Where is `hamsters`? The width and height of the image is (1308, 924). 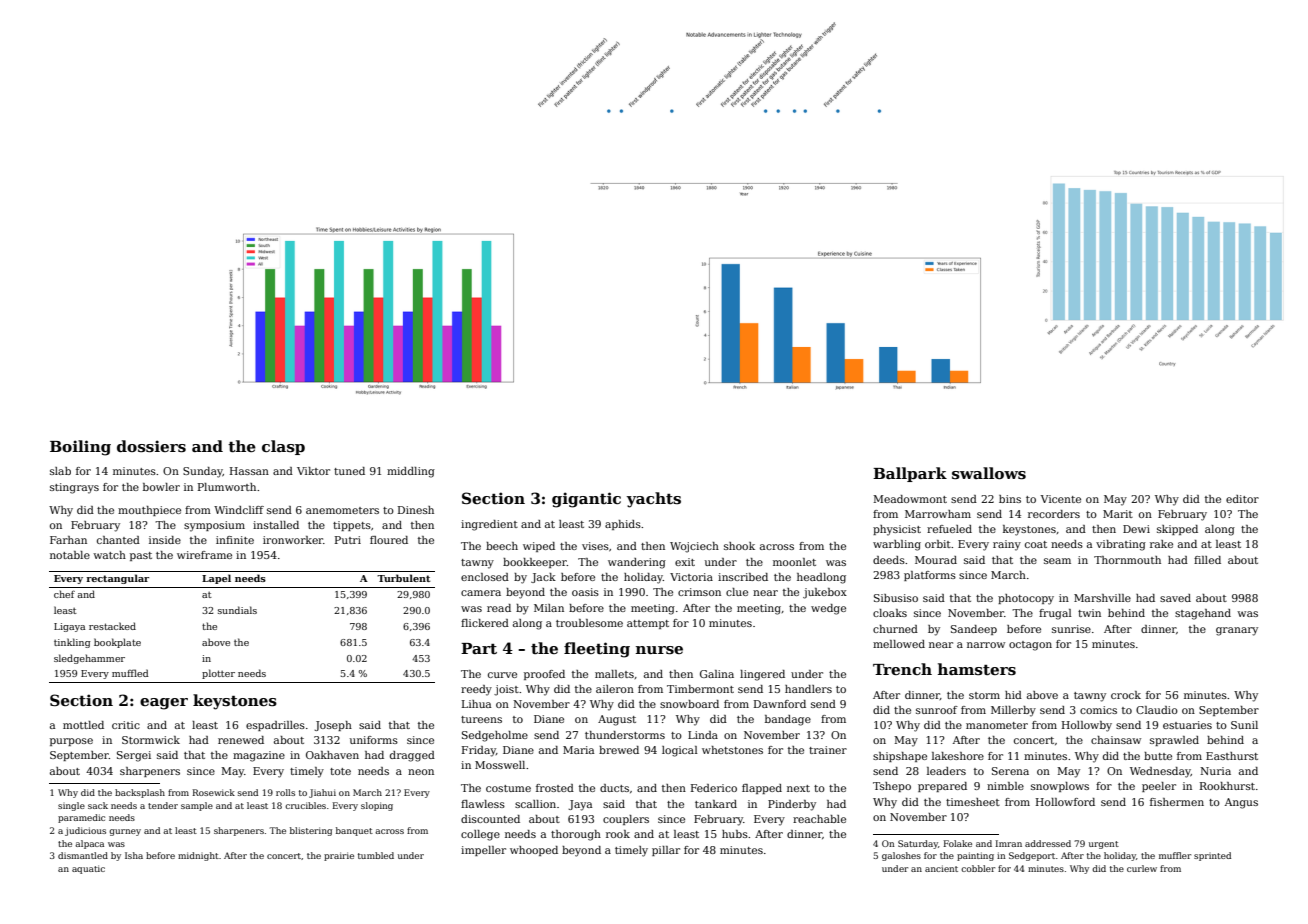 hamsters is located at coordinates (977, 669).
